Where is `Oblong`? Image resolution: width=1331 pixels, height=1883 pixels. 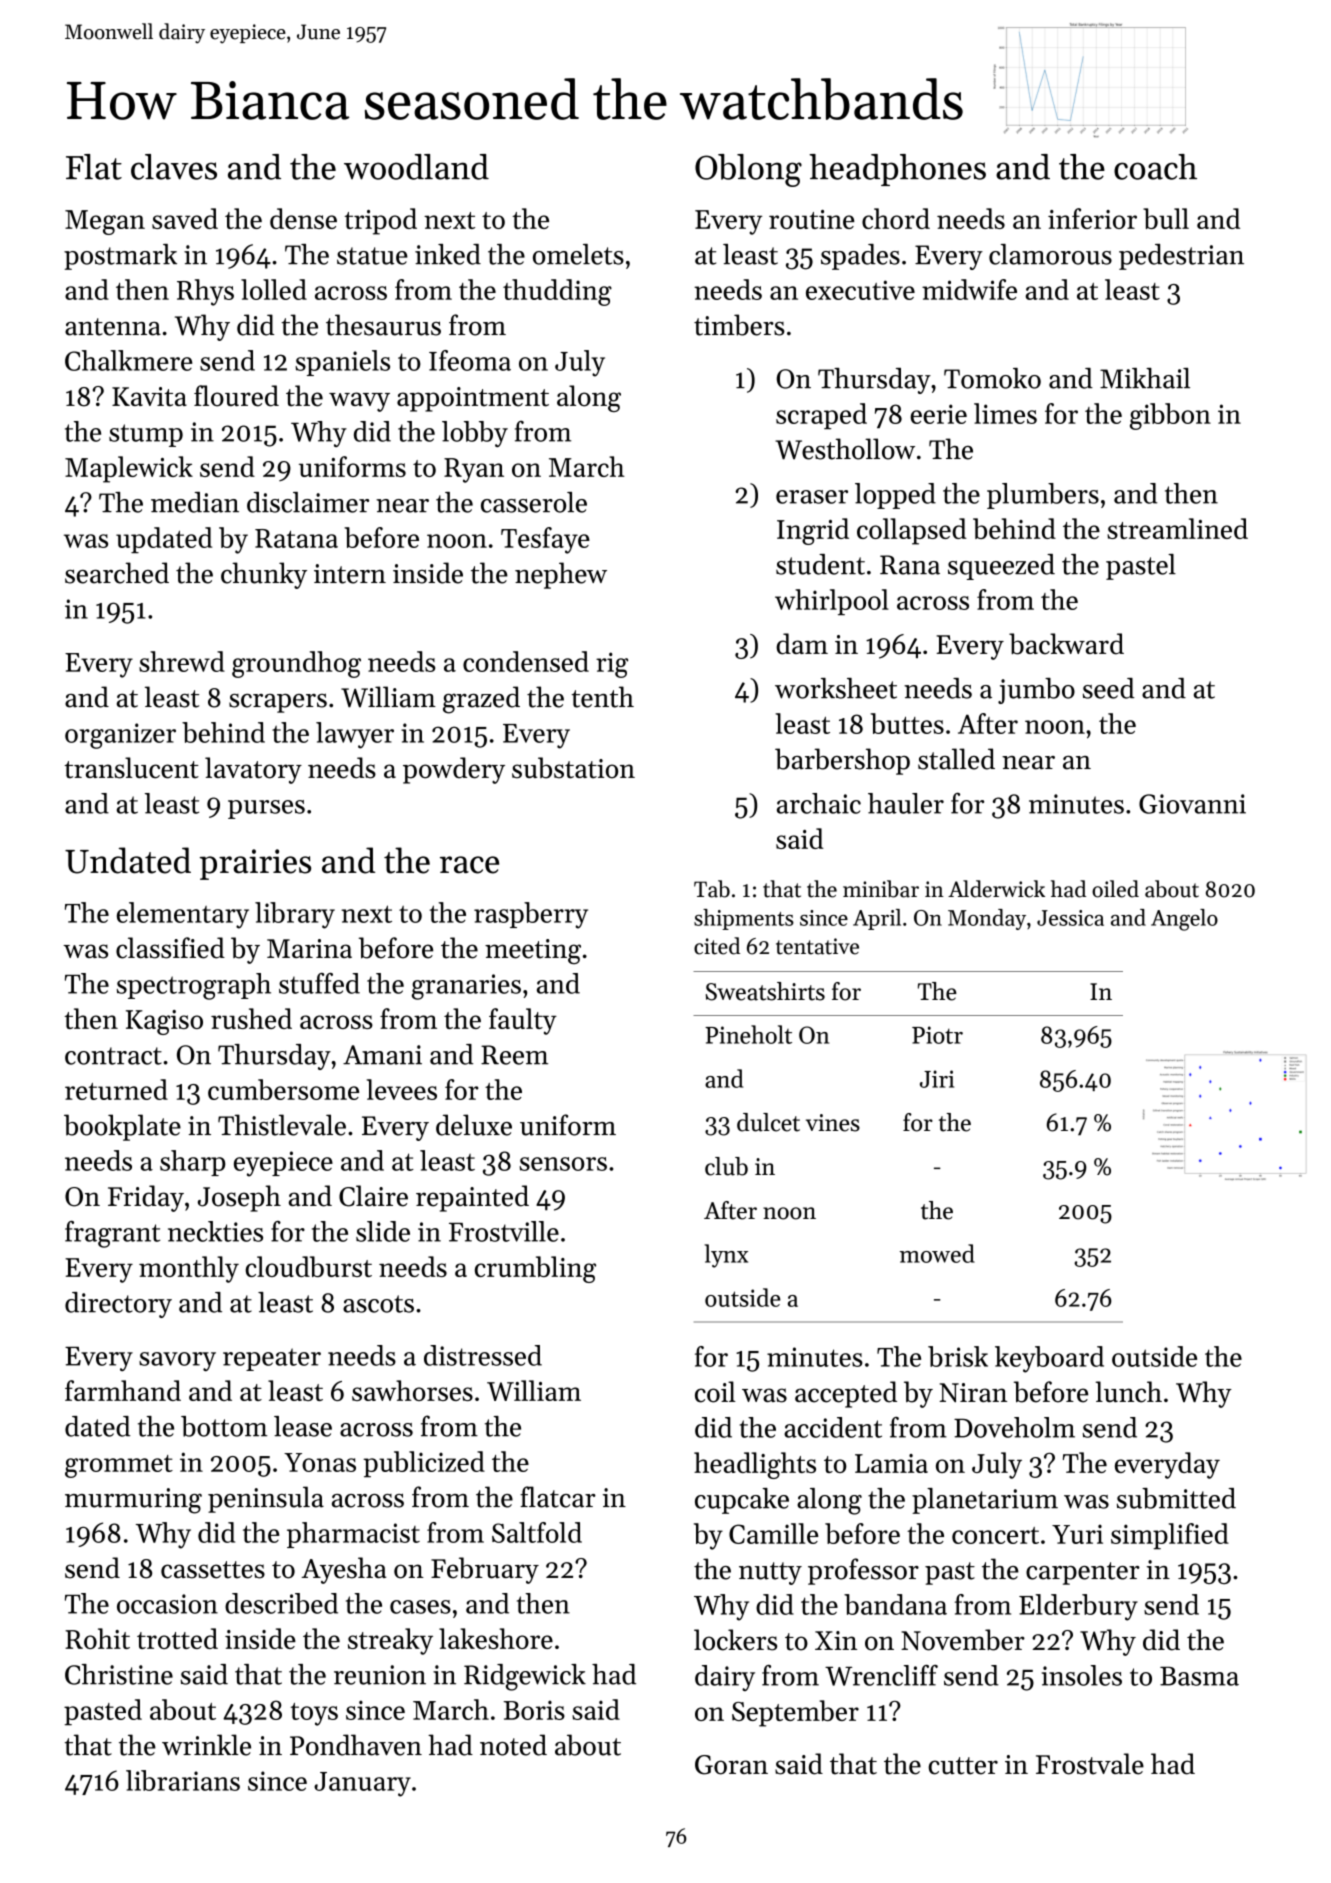 Oblong is located at coordinates (748, 170).
